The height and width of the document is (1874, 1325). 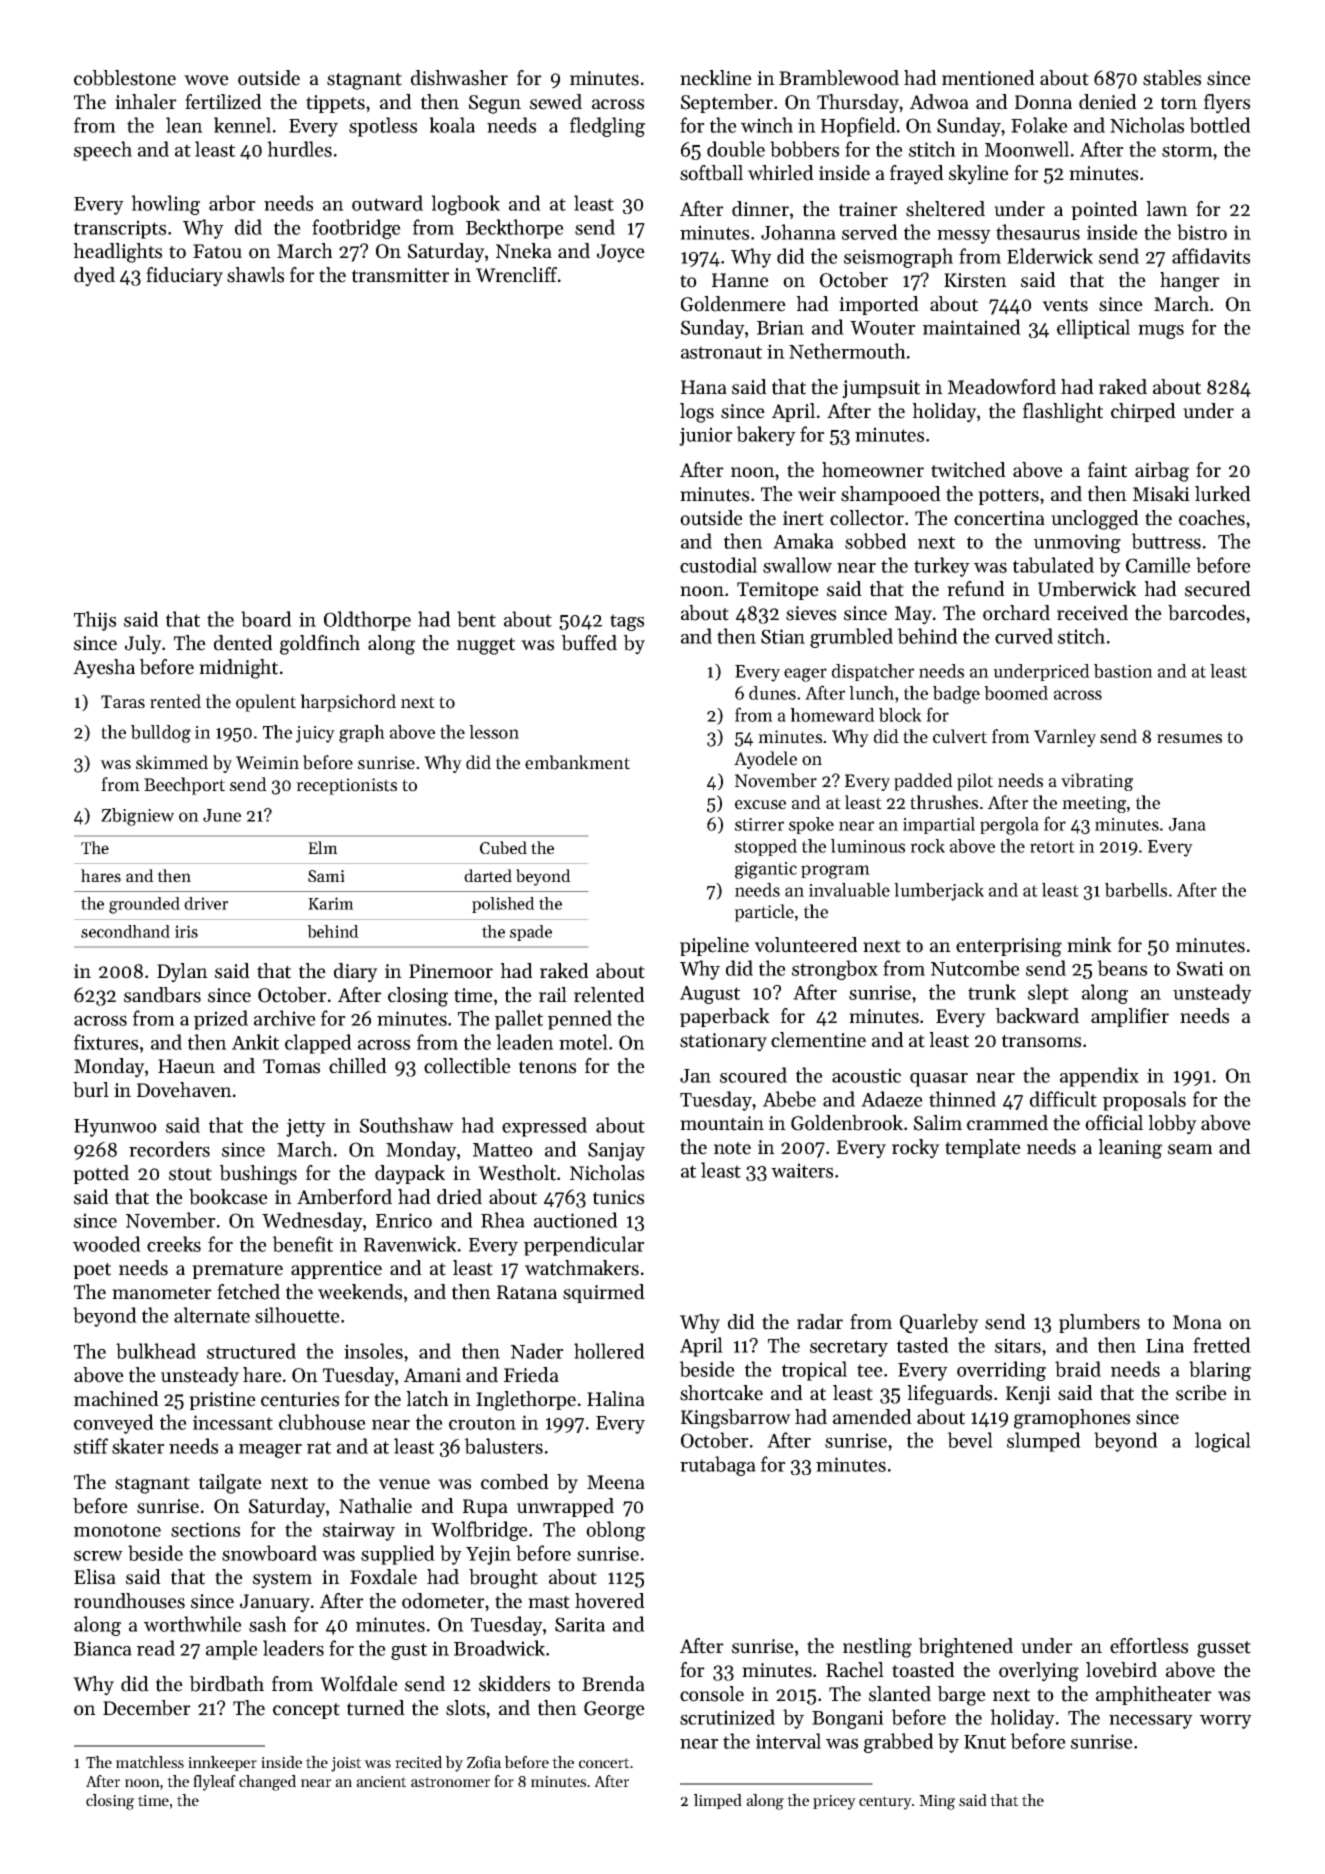 I want to click on Swati, so click(x=1200, y=968).
